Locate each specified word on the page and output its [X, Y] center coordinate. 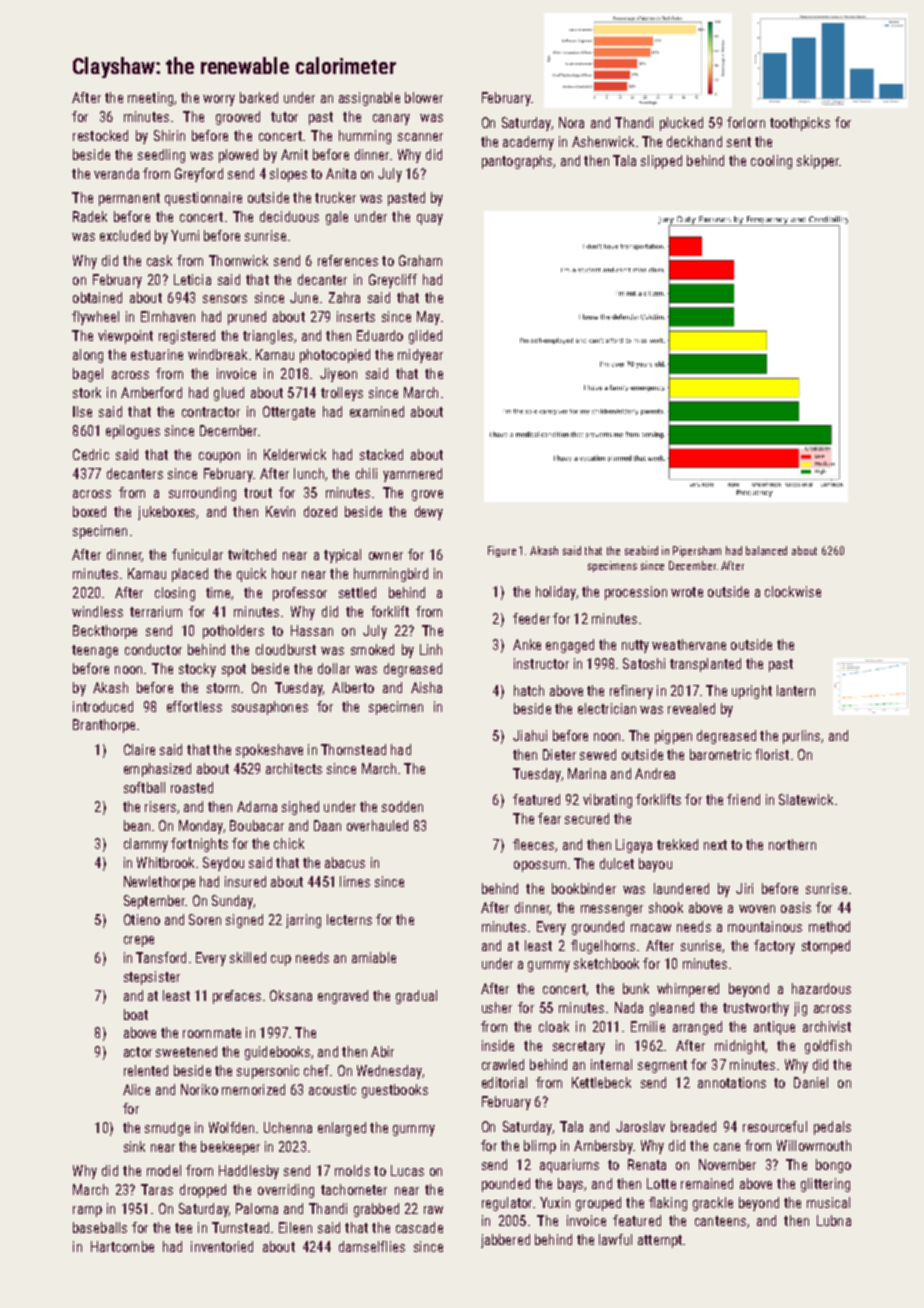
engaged [570, 646]
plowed [238, 156]
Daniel [811, 1082]
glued [229, 394]
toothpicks [800, 124]
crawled [503, 1064]
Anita [341, 173]
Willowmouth [814, 1145]
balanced [766, 550]
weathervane [689, 644]
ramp [87, 1211]
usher [497, 1007]
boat [136, 1014]
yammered [412, 475]
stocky [197, 670]
